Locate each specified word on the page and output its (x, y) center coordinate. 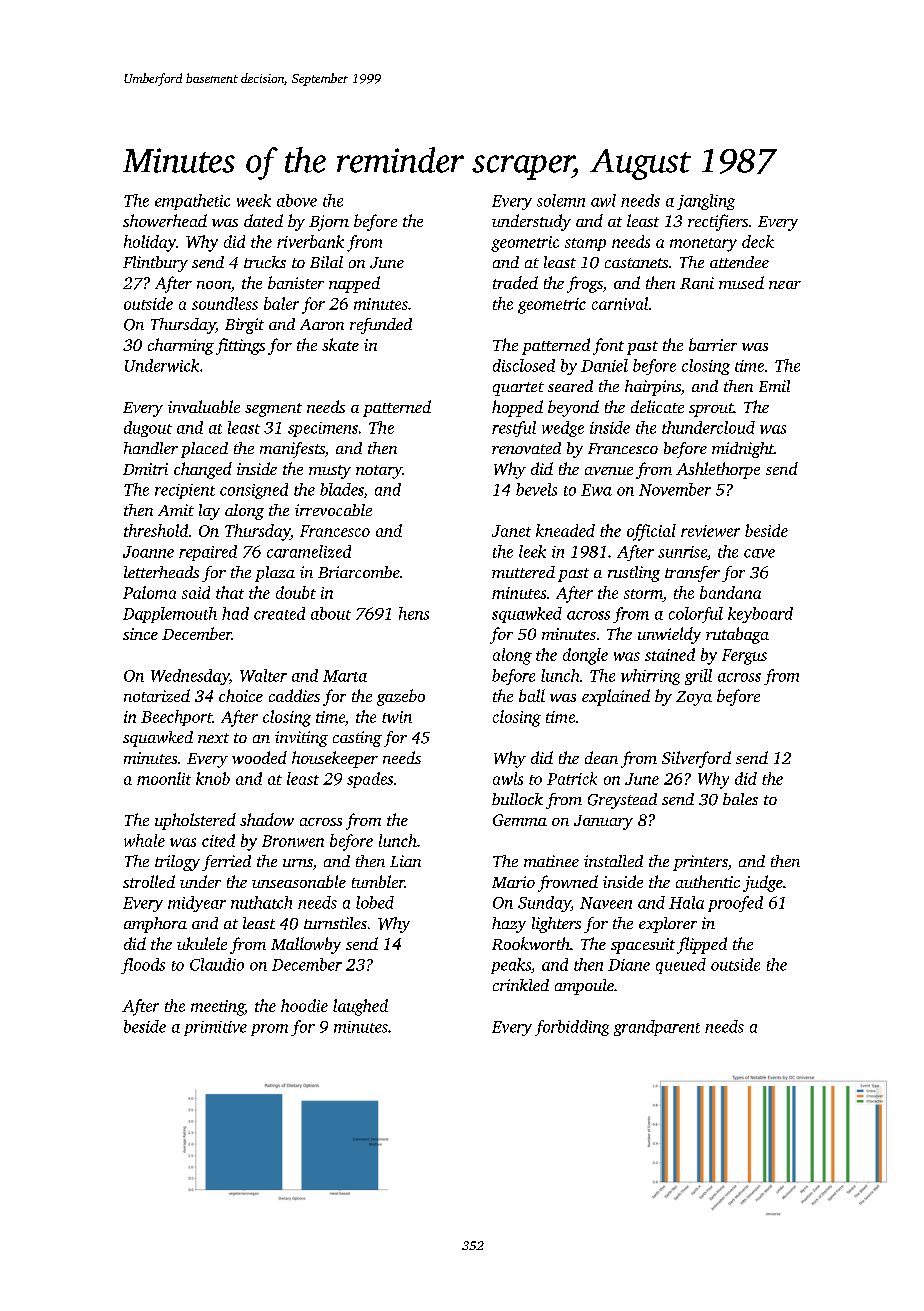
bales (740, 799)
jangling (706, 202)
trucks (265, 262)
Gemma (520, 820)
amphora (155, 925)
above (297, 200)
